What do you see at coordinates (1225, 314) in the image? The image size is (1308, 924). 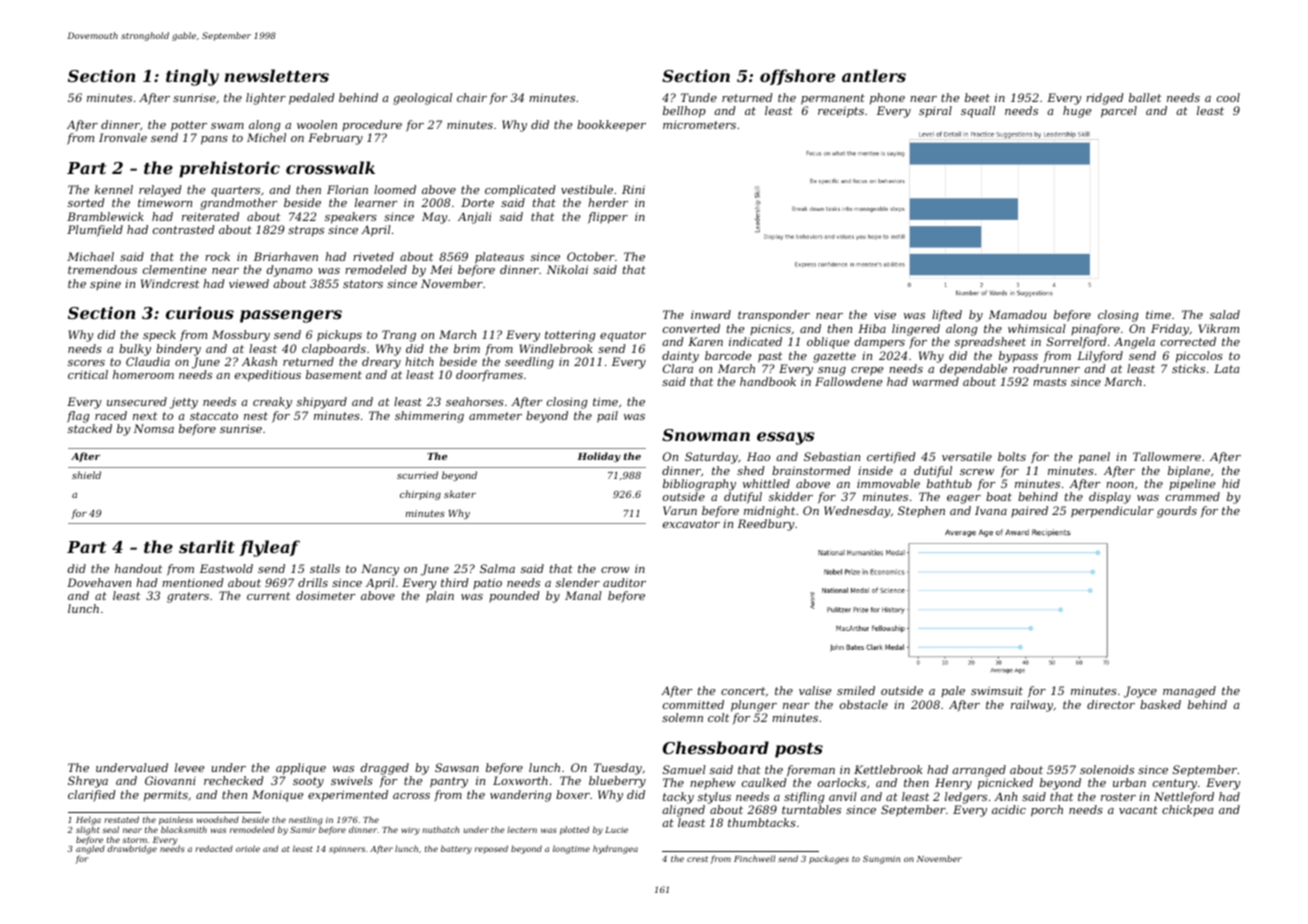 I see `salad` at bounding box center [1225, 314].
